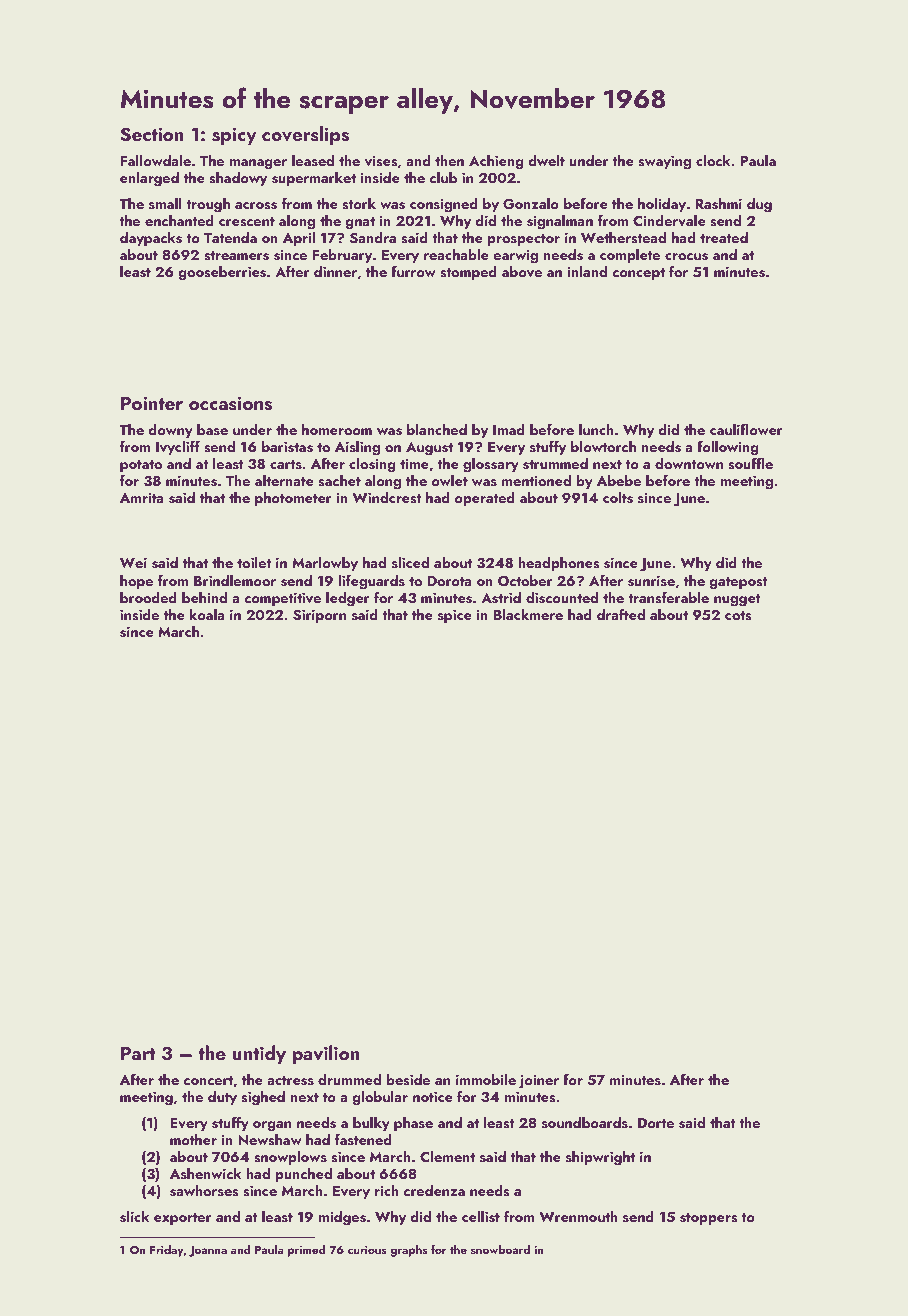 Image resolution: width=908 pixels, height=1316 pixels. What do you see at coordinates (319, 616) in the image?
I see `Siriporn` at bounding box center [319, 616].
